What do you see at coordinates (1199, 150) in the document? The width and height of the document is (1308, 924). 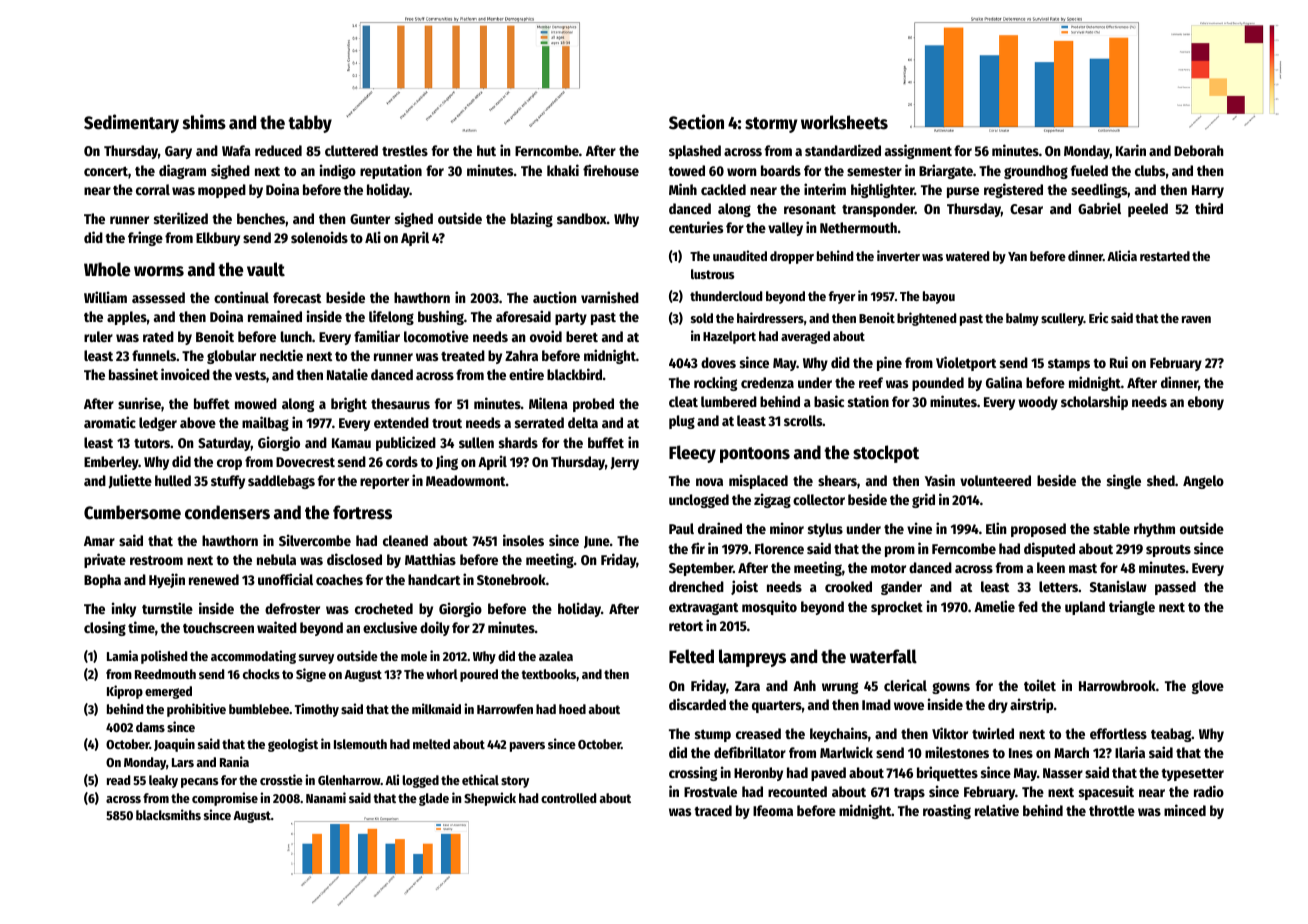 I see `Deborah` at bounding box center [1199, 150].
